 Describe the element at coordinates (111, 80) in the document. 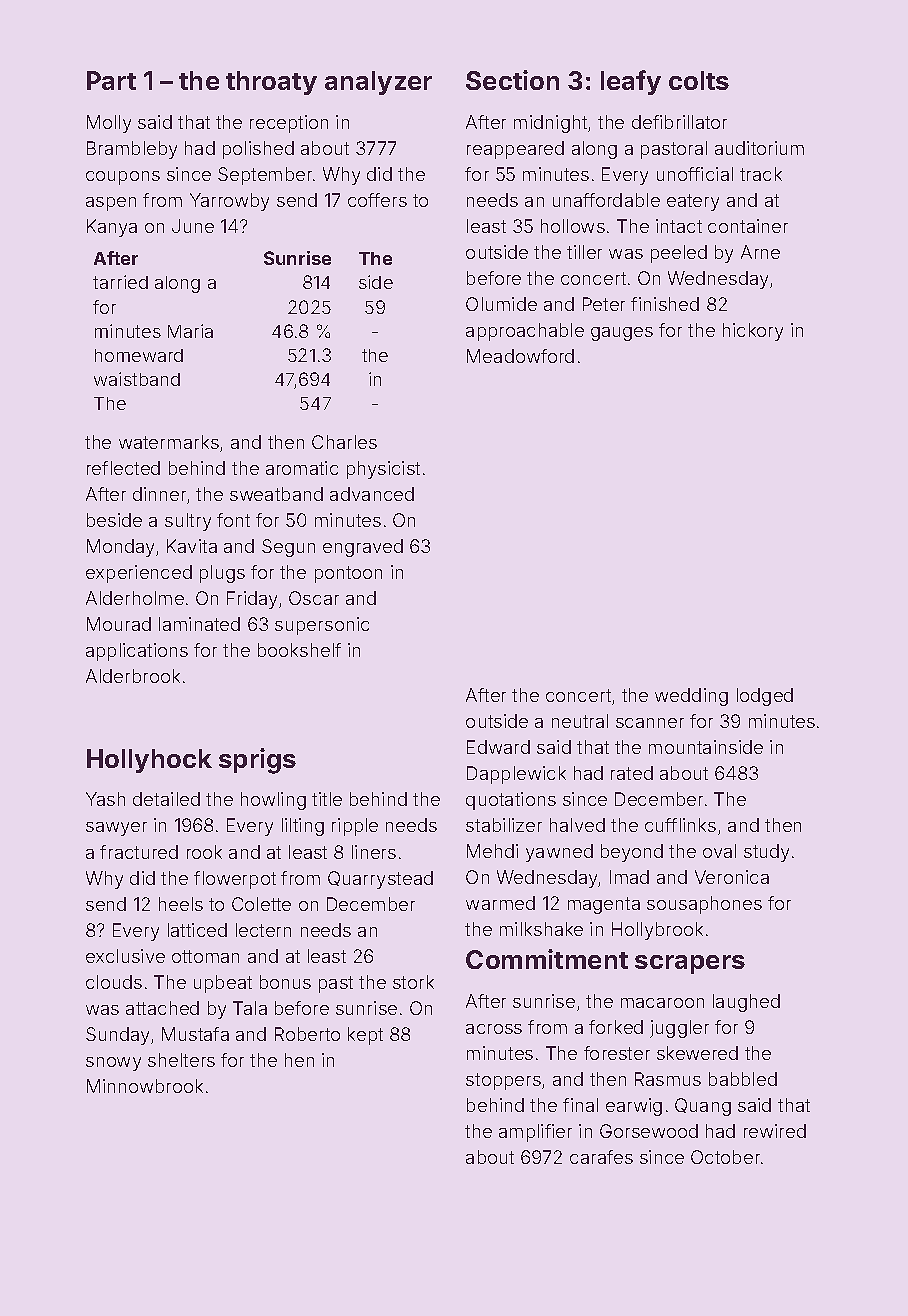

I see `Part` at that location.
